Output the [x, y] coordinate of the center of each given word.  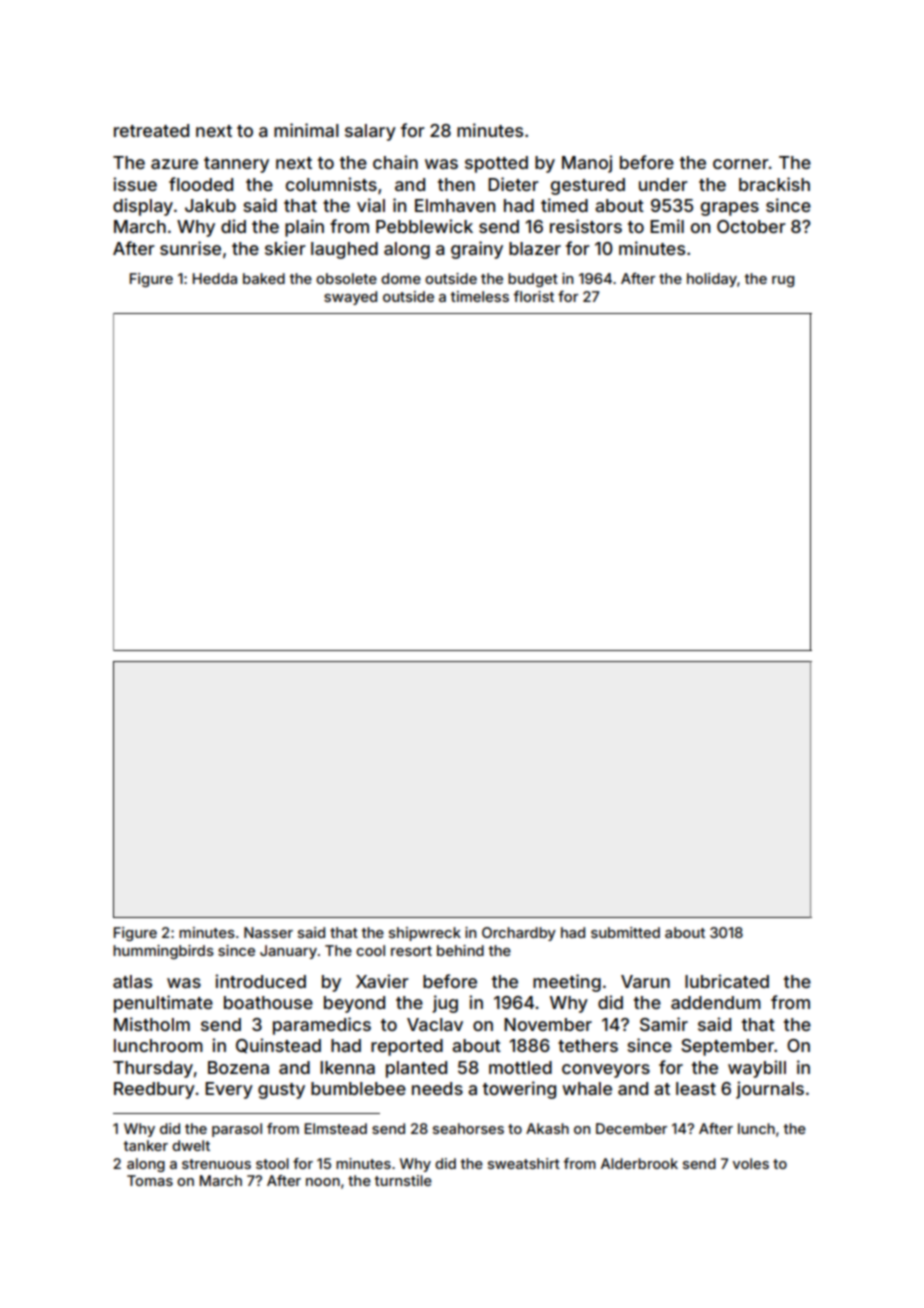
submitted [625, 932]
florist [533, 296]
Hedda [215, 278]
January [288, 952]
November [548, 1024]
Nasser [268, 932]
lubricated [727, 981]
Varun [645, 981]
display [143, 207]
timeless [479, 296]
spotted [496, 164]
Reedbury [154, 1090]
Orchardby [519, 934]
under [663, 184]
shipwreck [425, 934]
